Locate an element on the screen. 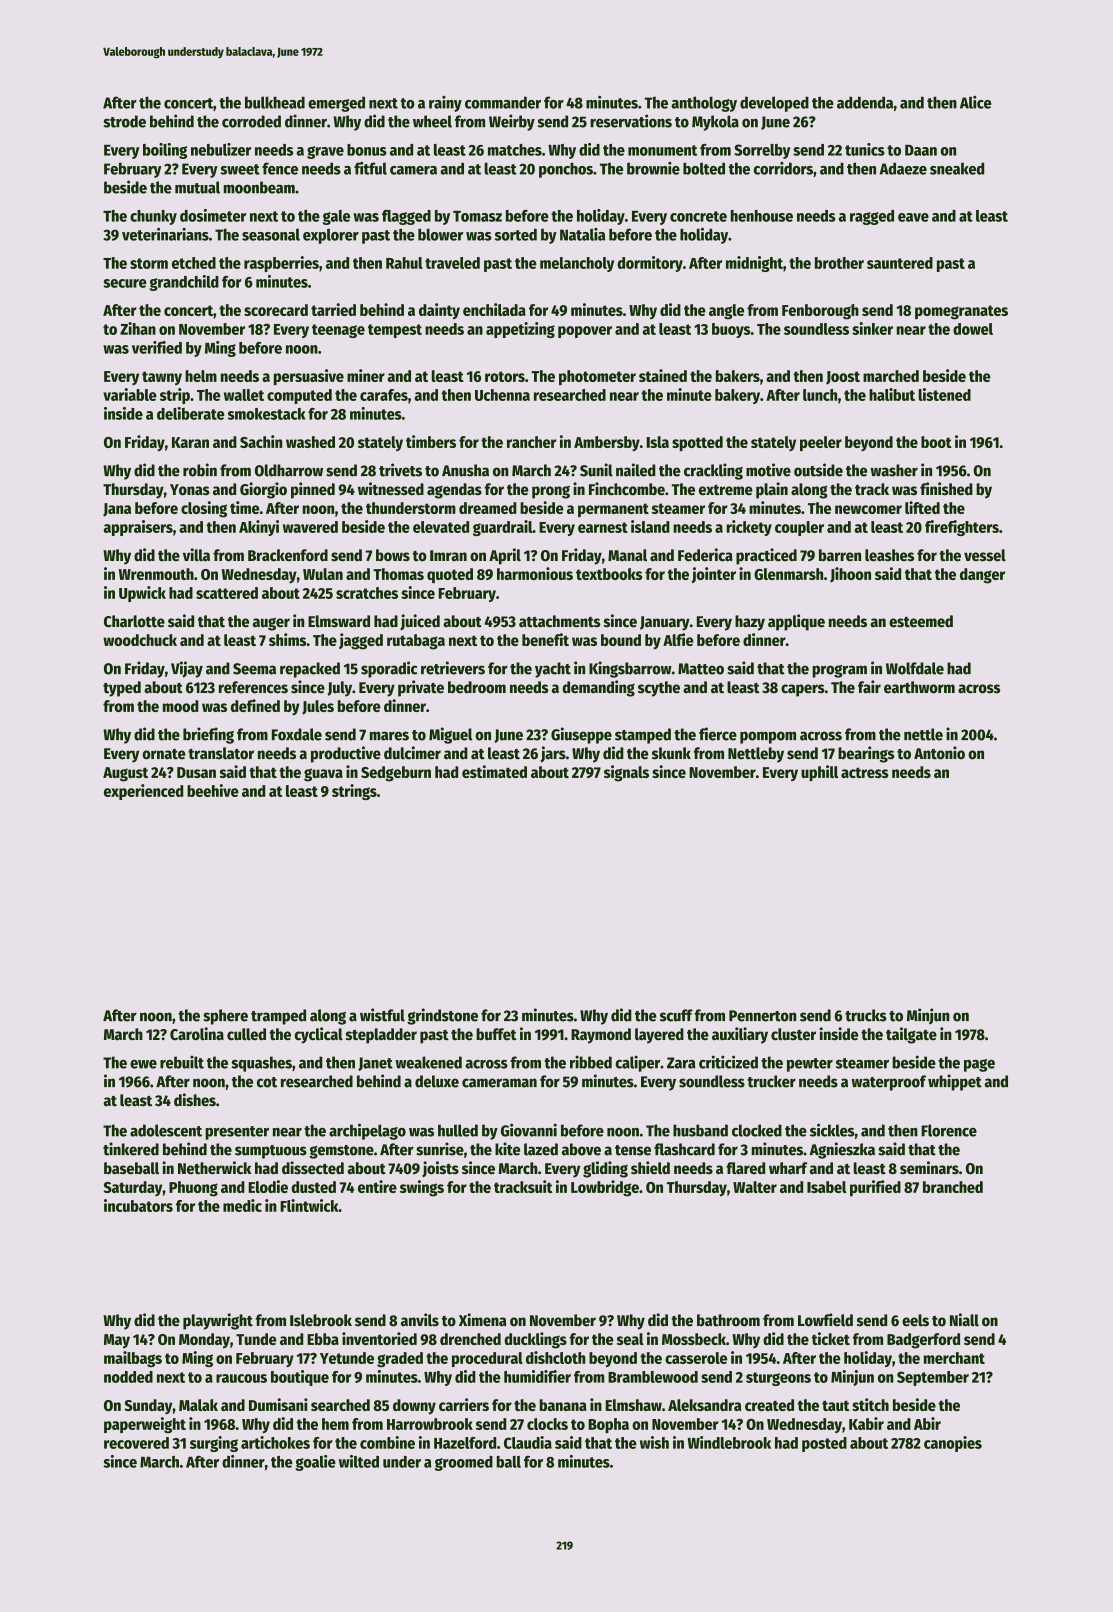 The image size is (1113, 1612). eels is located at coordinates (915, 1320).
